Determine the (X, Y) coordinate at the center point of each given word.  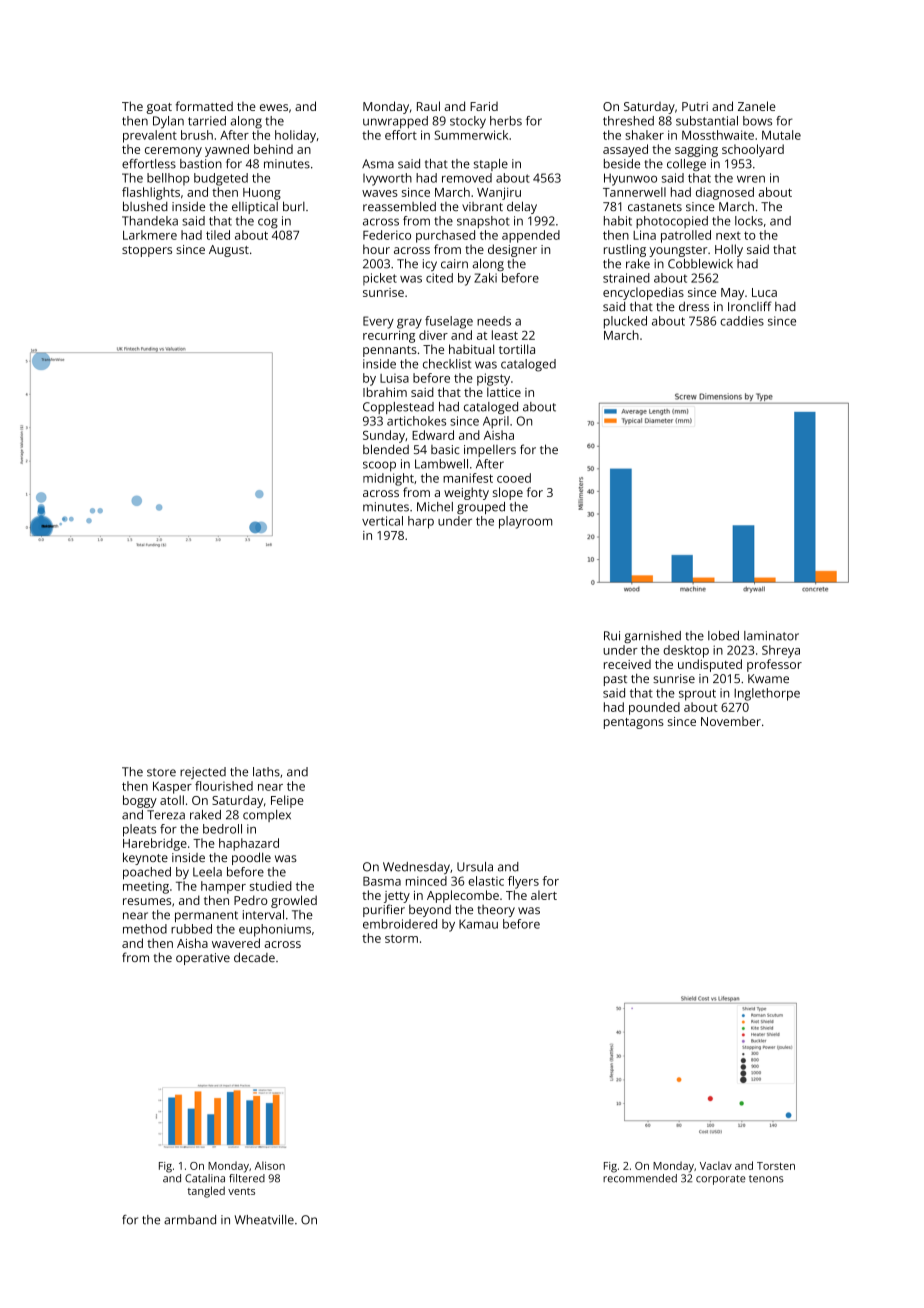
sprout (697, 695)
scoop (379, 466)
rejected (203, 773)
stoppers (147, 251)
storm (401, 938)
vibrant (482, 206)
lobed (723, 636)
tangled (206, 1192)
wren (751, 179)
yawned (227, 150)
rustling (625, 250)
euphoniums (275, 930)
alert (544, 895)
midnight (388, 479)
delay (522, 207)
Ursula (475, 867)
